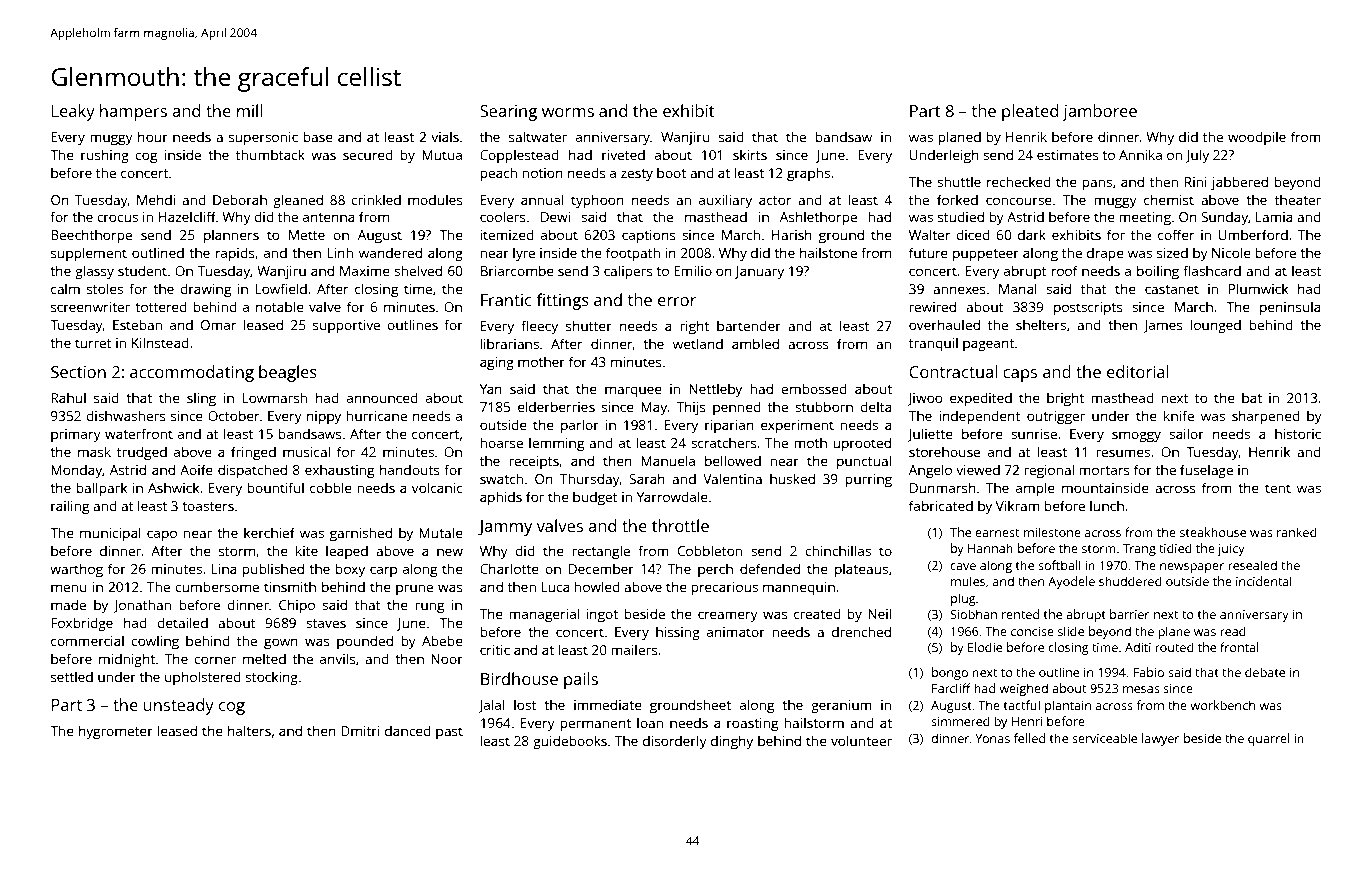 This document has height=887, width=1372. I want to click on mill, so click(249, 110).
